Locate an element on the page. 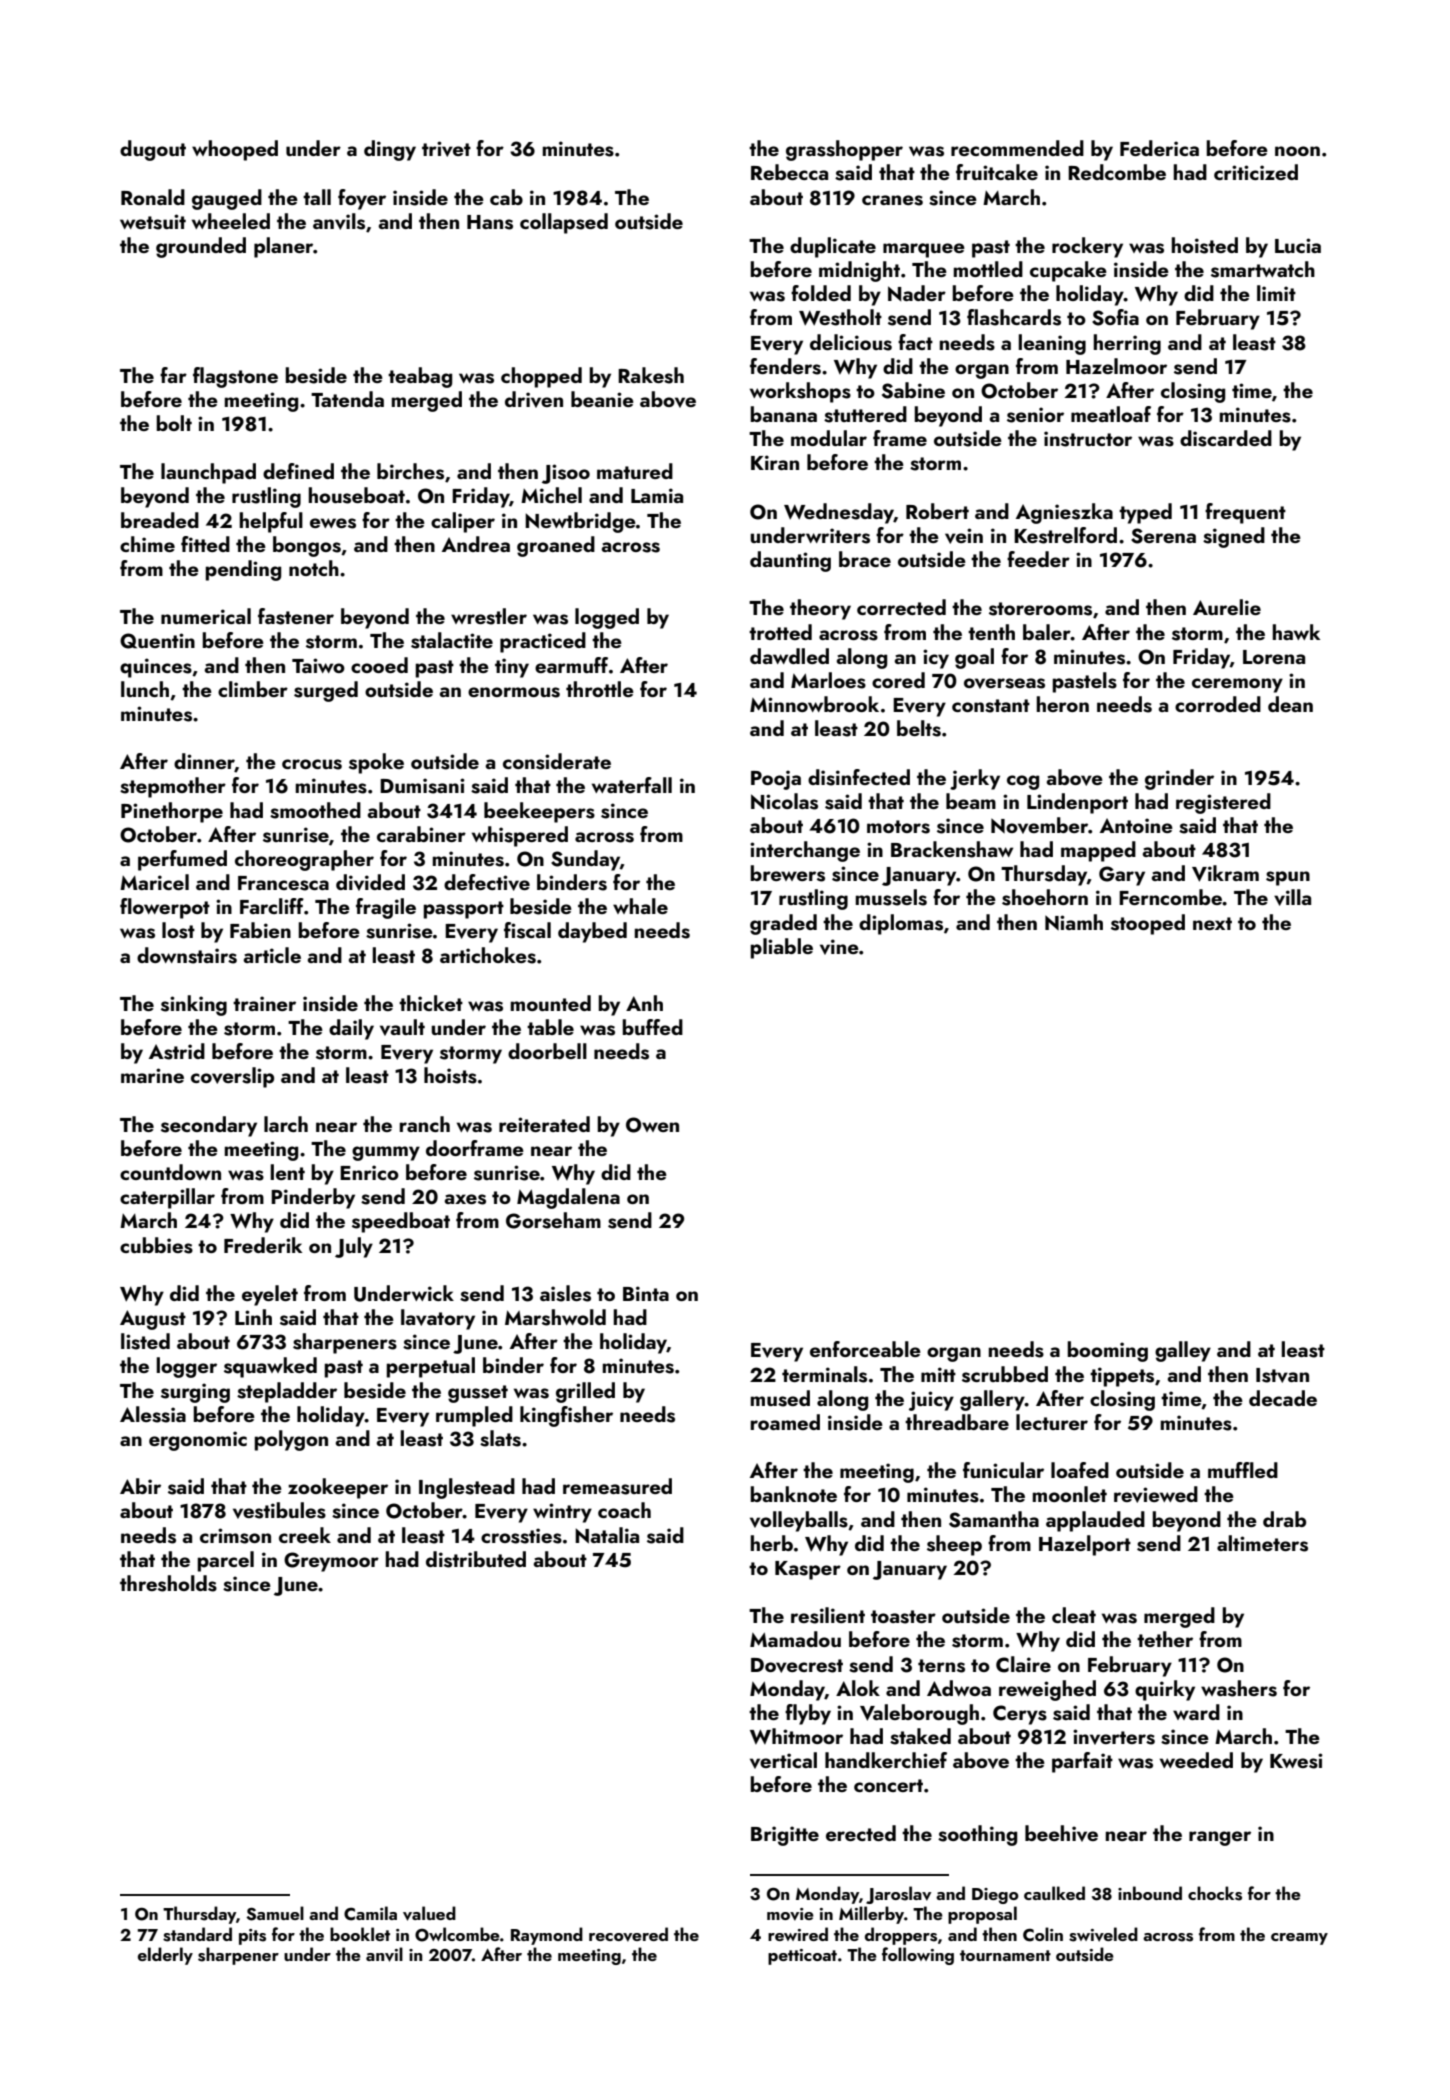 Image resolution: width=1450 pixels, height=2100 pixels. recommended is located at coordinates (1017, 148).
